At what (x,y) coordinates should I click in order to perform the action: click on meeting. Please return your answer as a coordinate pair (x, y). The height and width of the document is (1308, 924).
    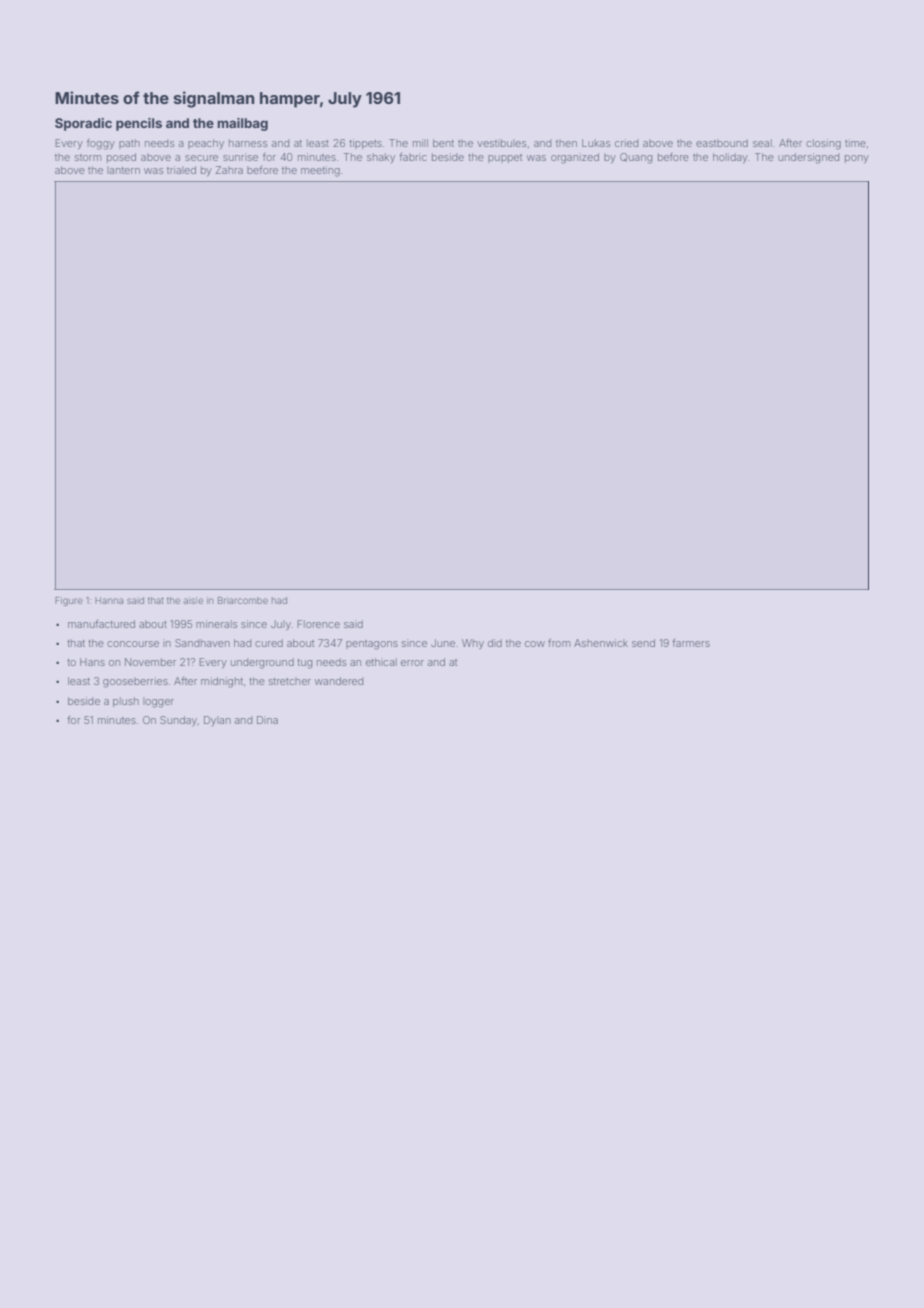
    Looking at the image, I should click on (320, 171).
